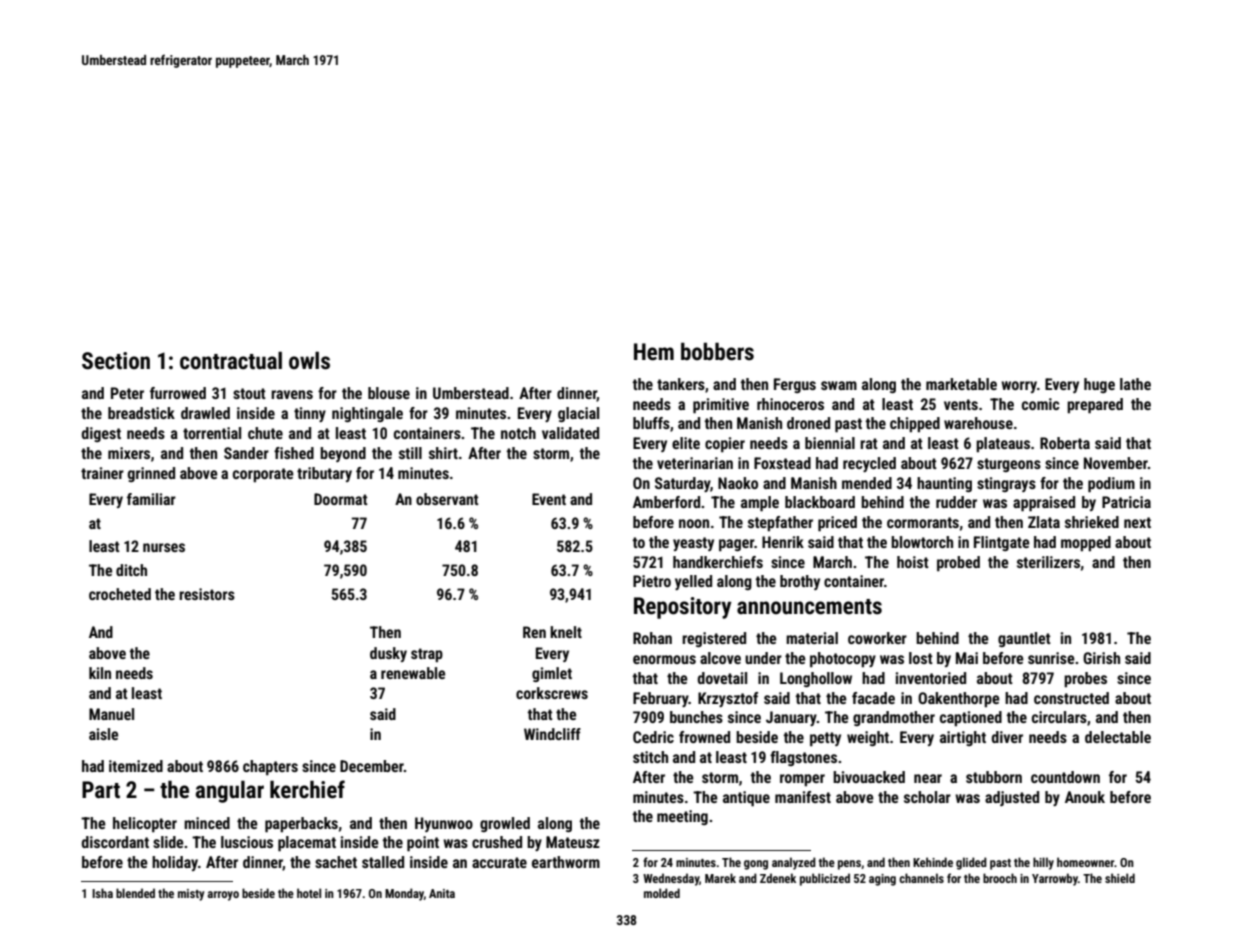  I want to click on discordant, so click(115, 842).
